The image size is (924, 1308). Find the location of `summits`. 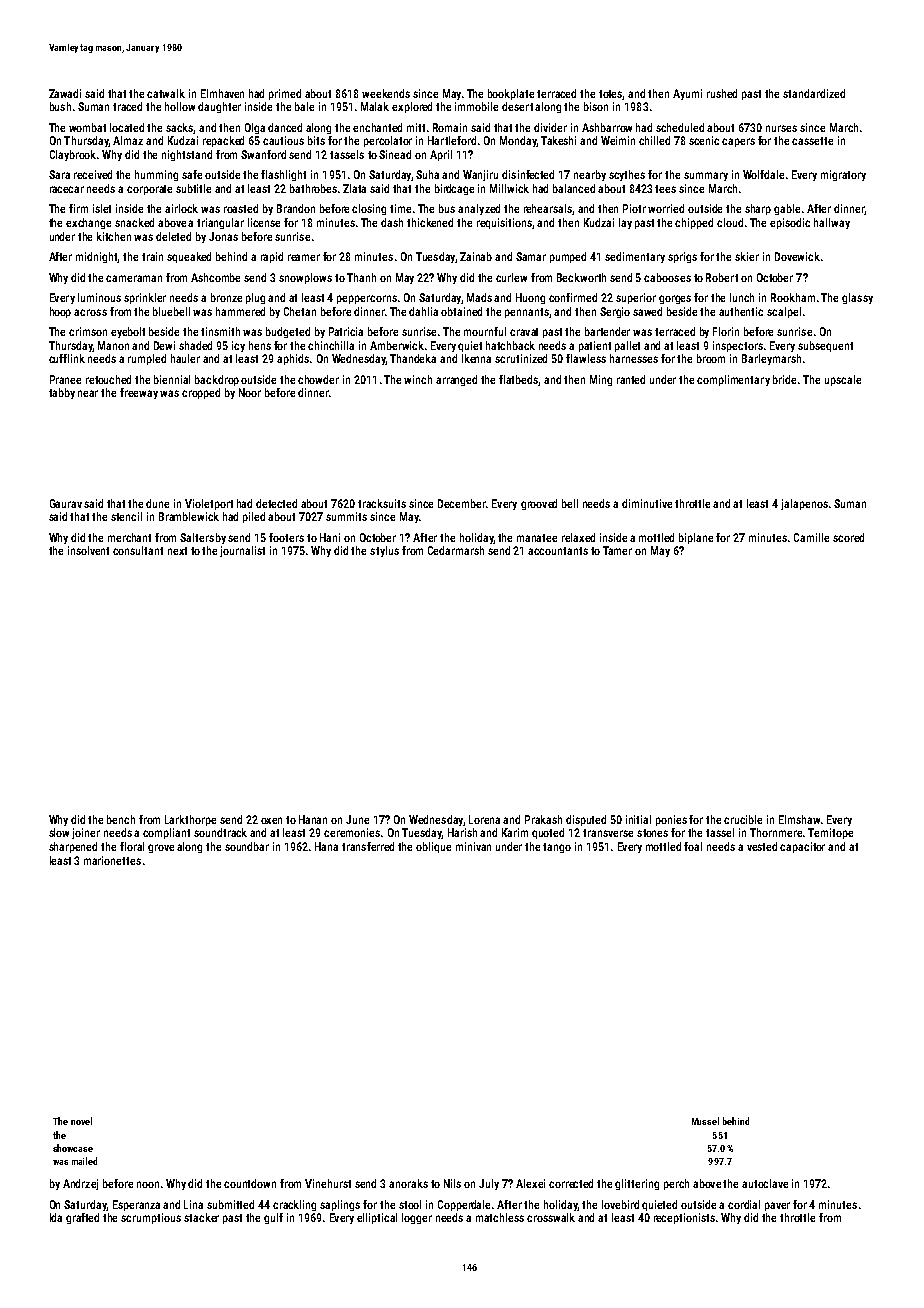

summits is located at coordinates (346, 516).
